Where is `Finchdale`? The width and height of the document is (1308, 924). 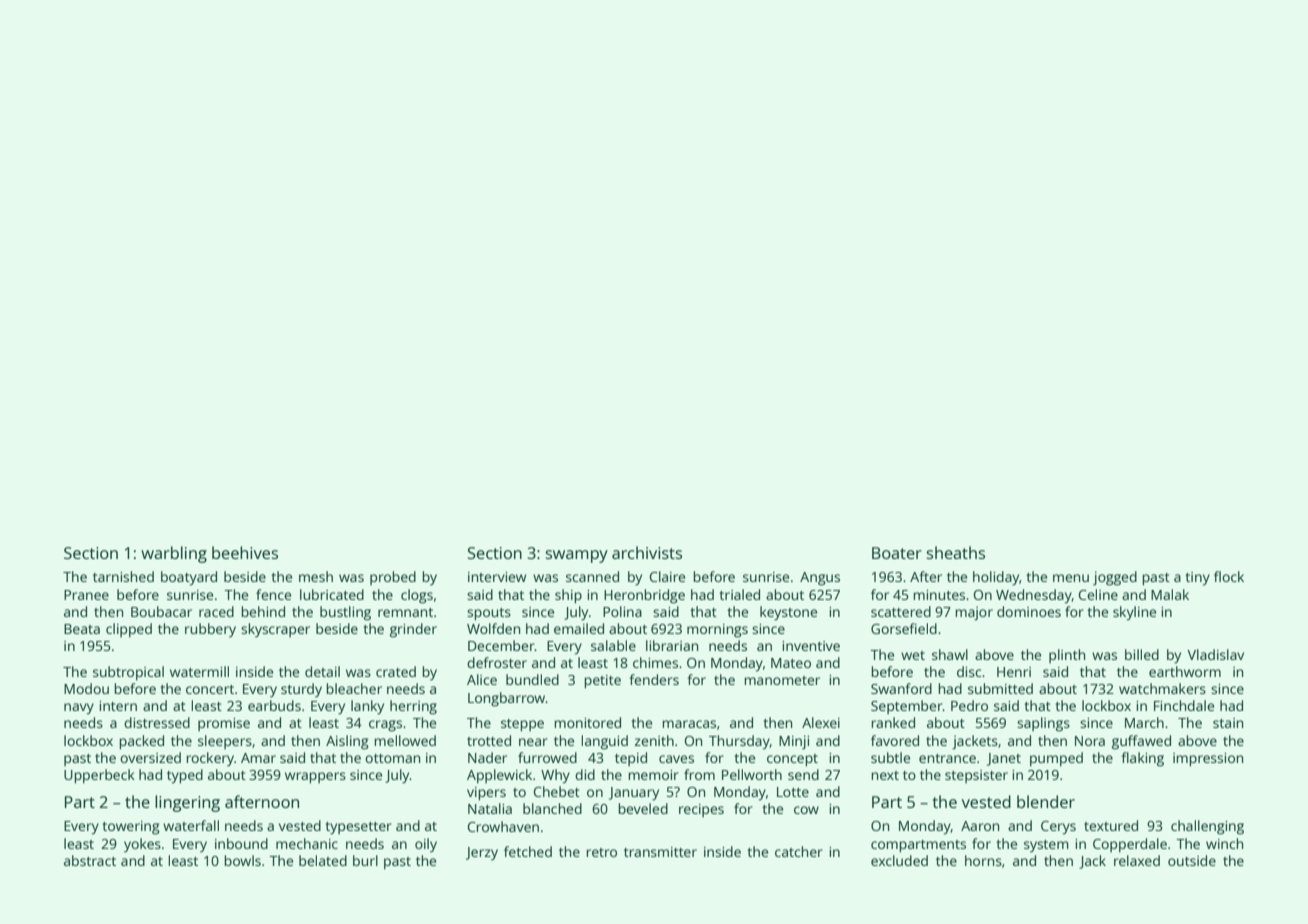
Finchdale is located at coordinates (1184, 705).
